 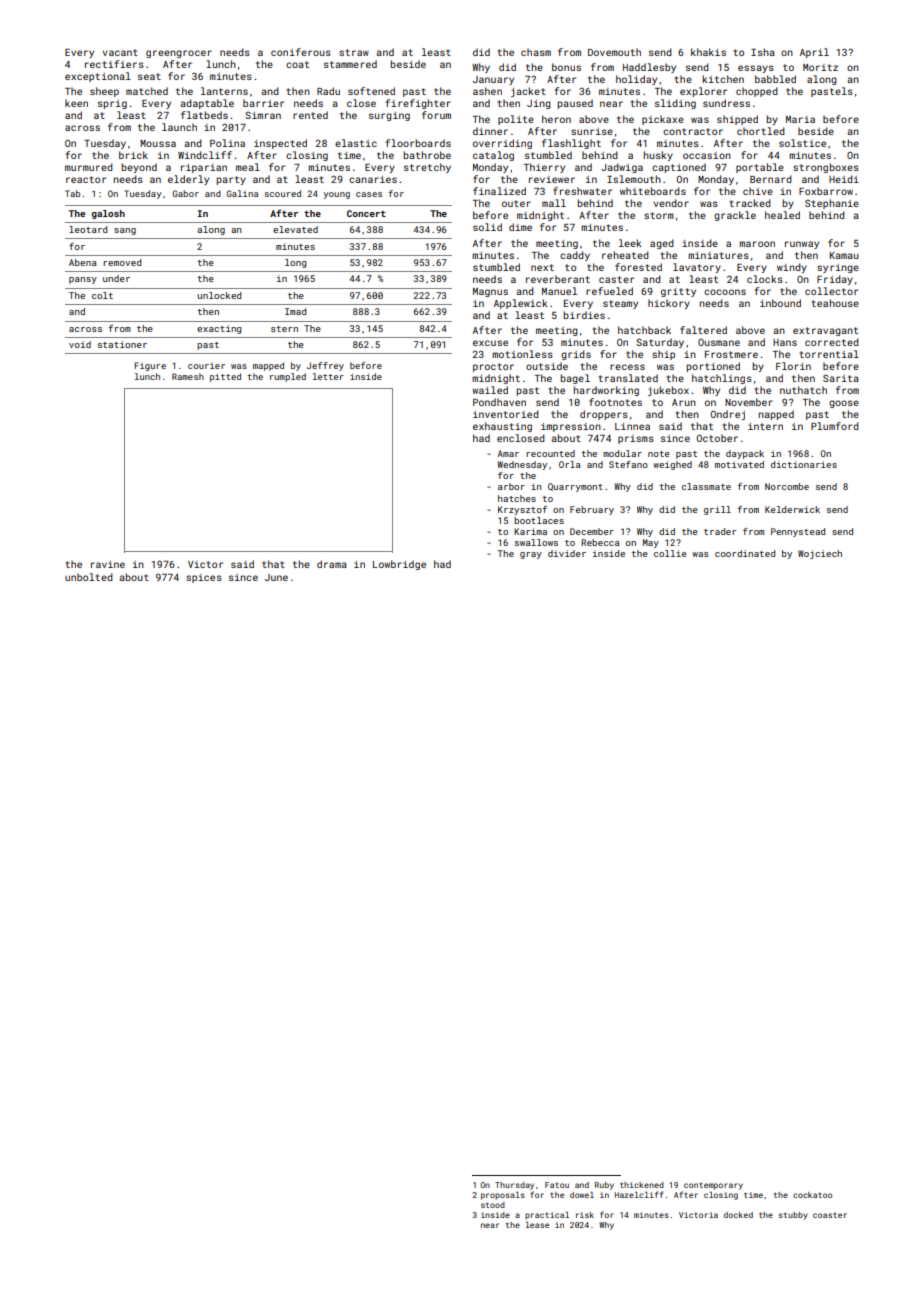 I want to click on collie, so click(x=670, y=553).
